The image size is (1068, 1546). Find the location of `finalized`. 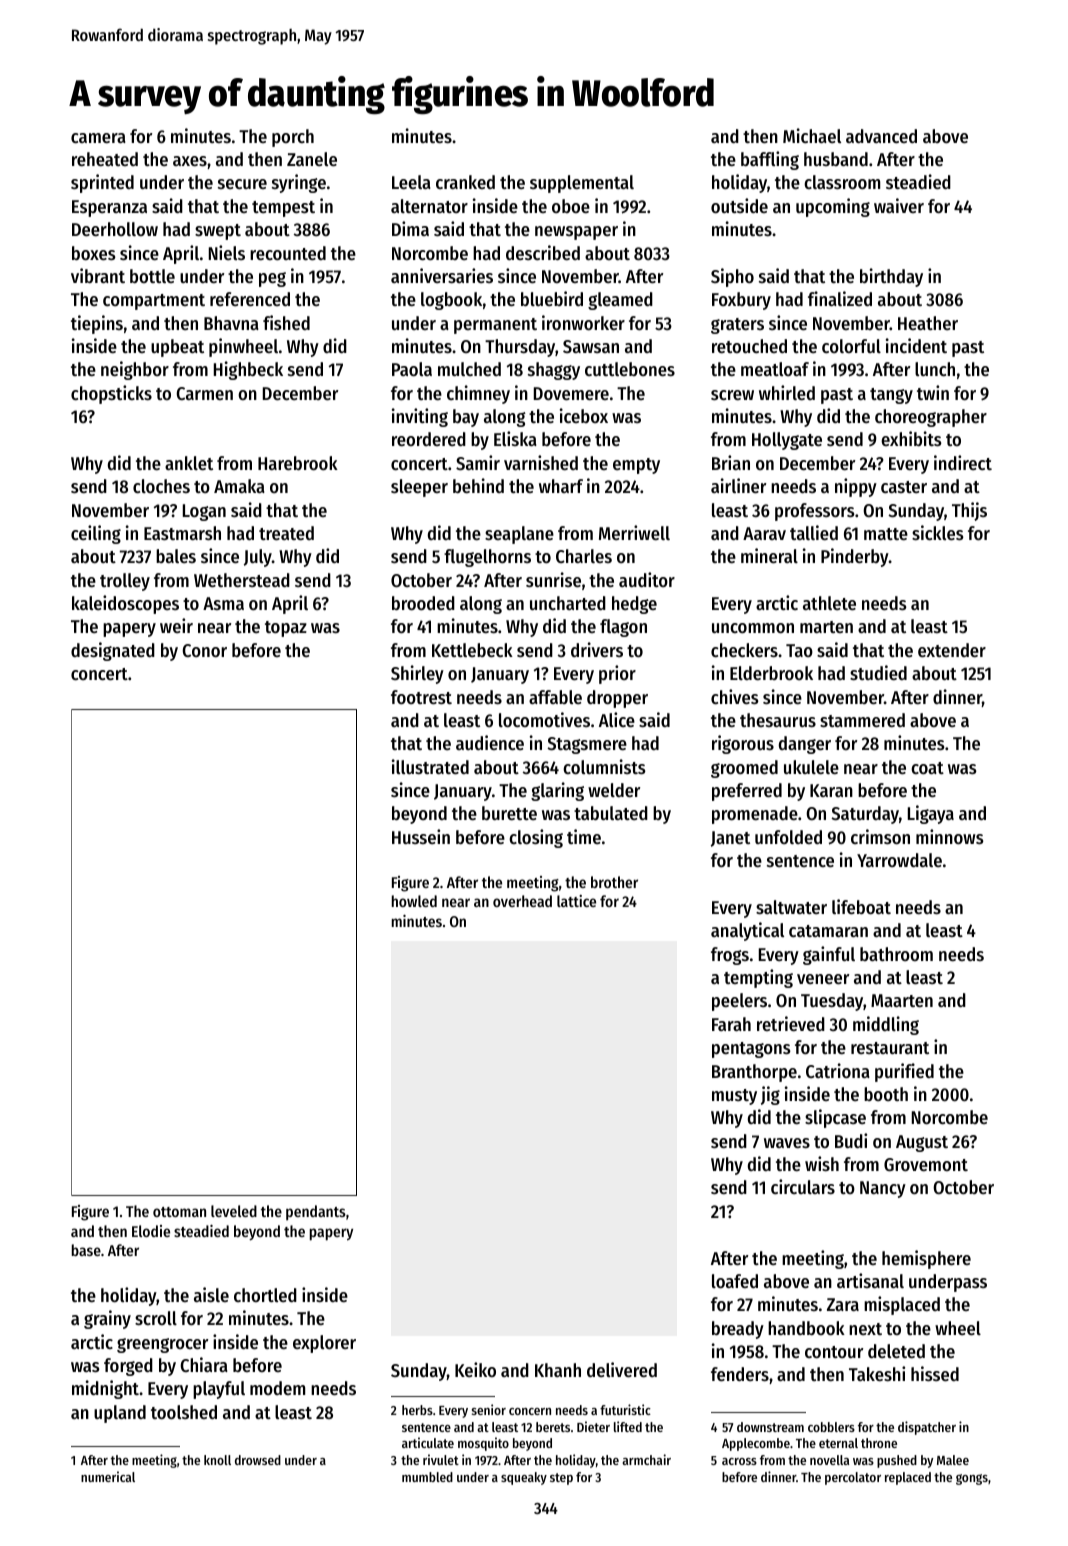

finalized is located at coordinates (840, 298).
